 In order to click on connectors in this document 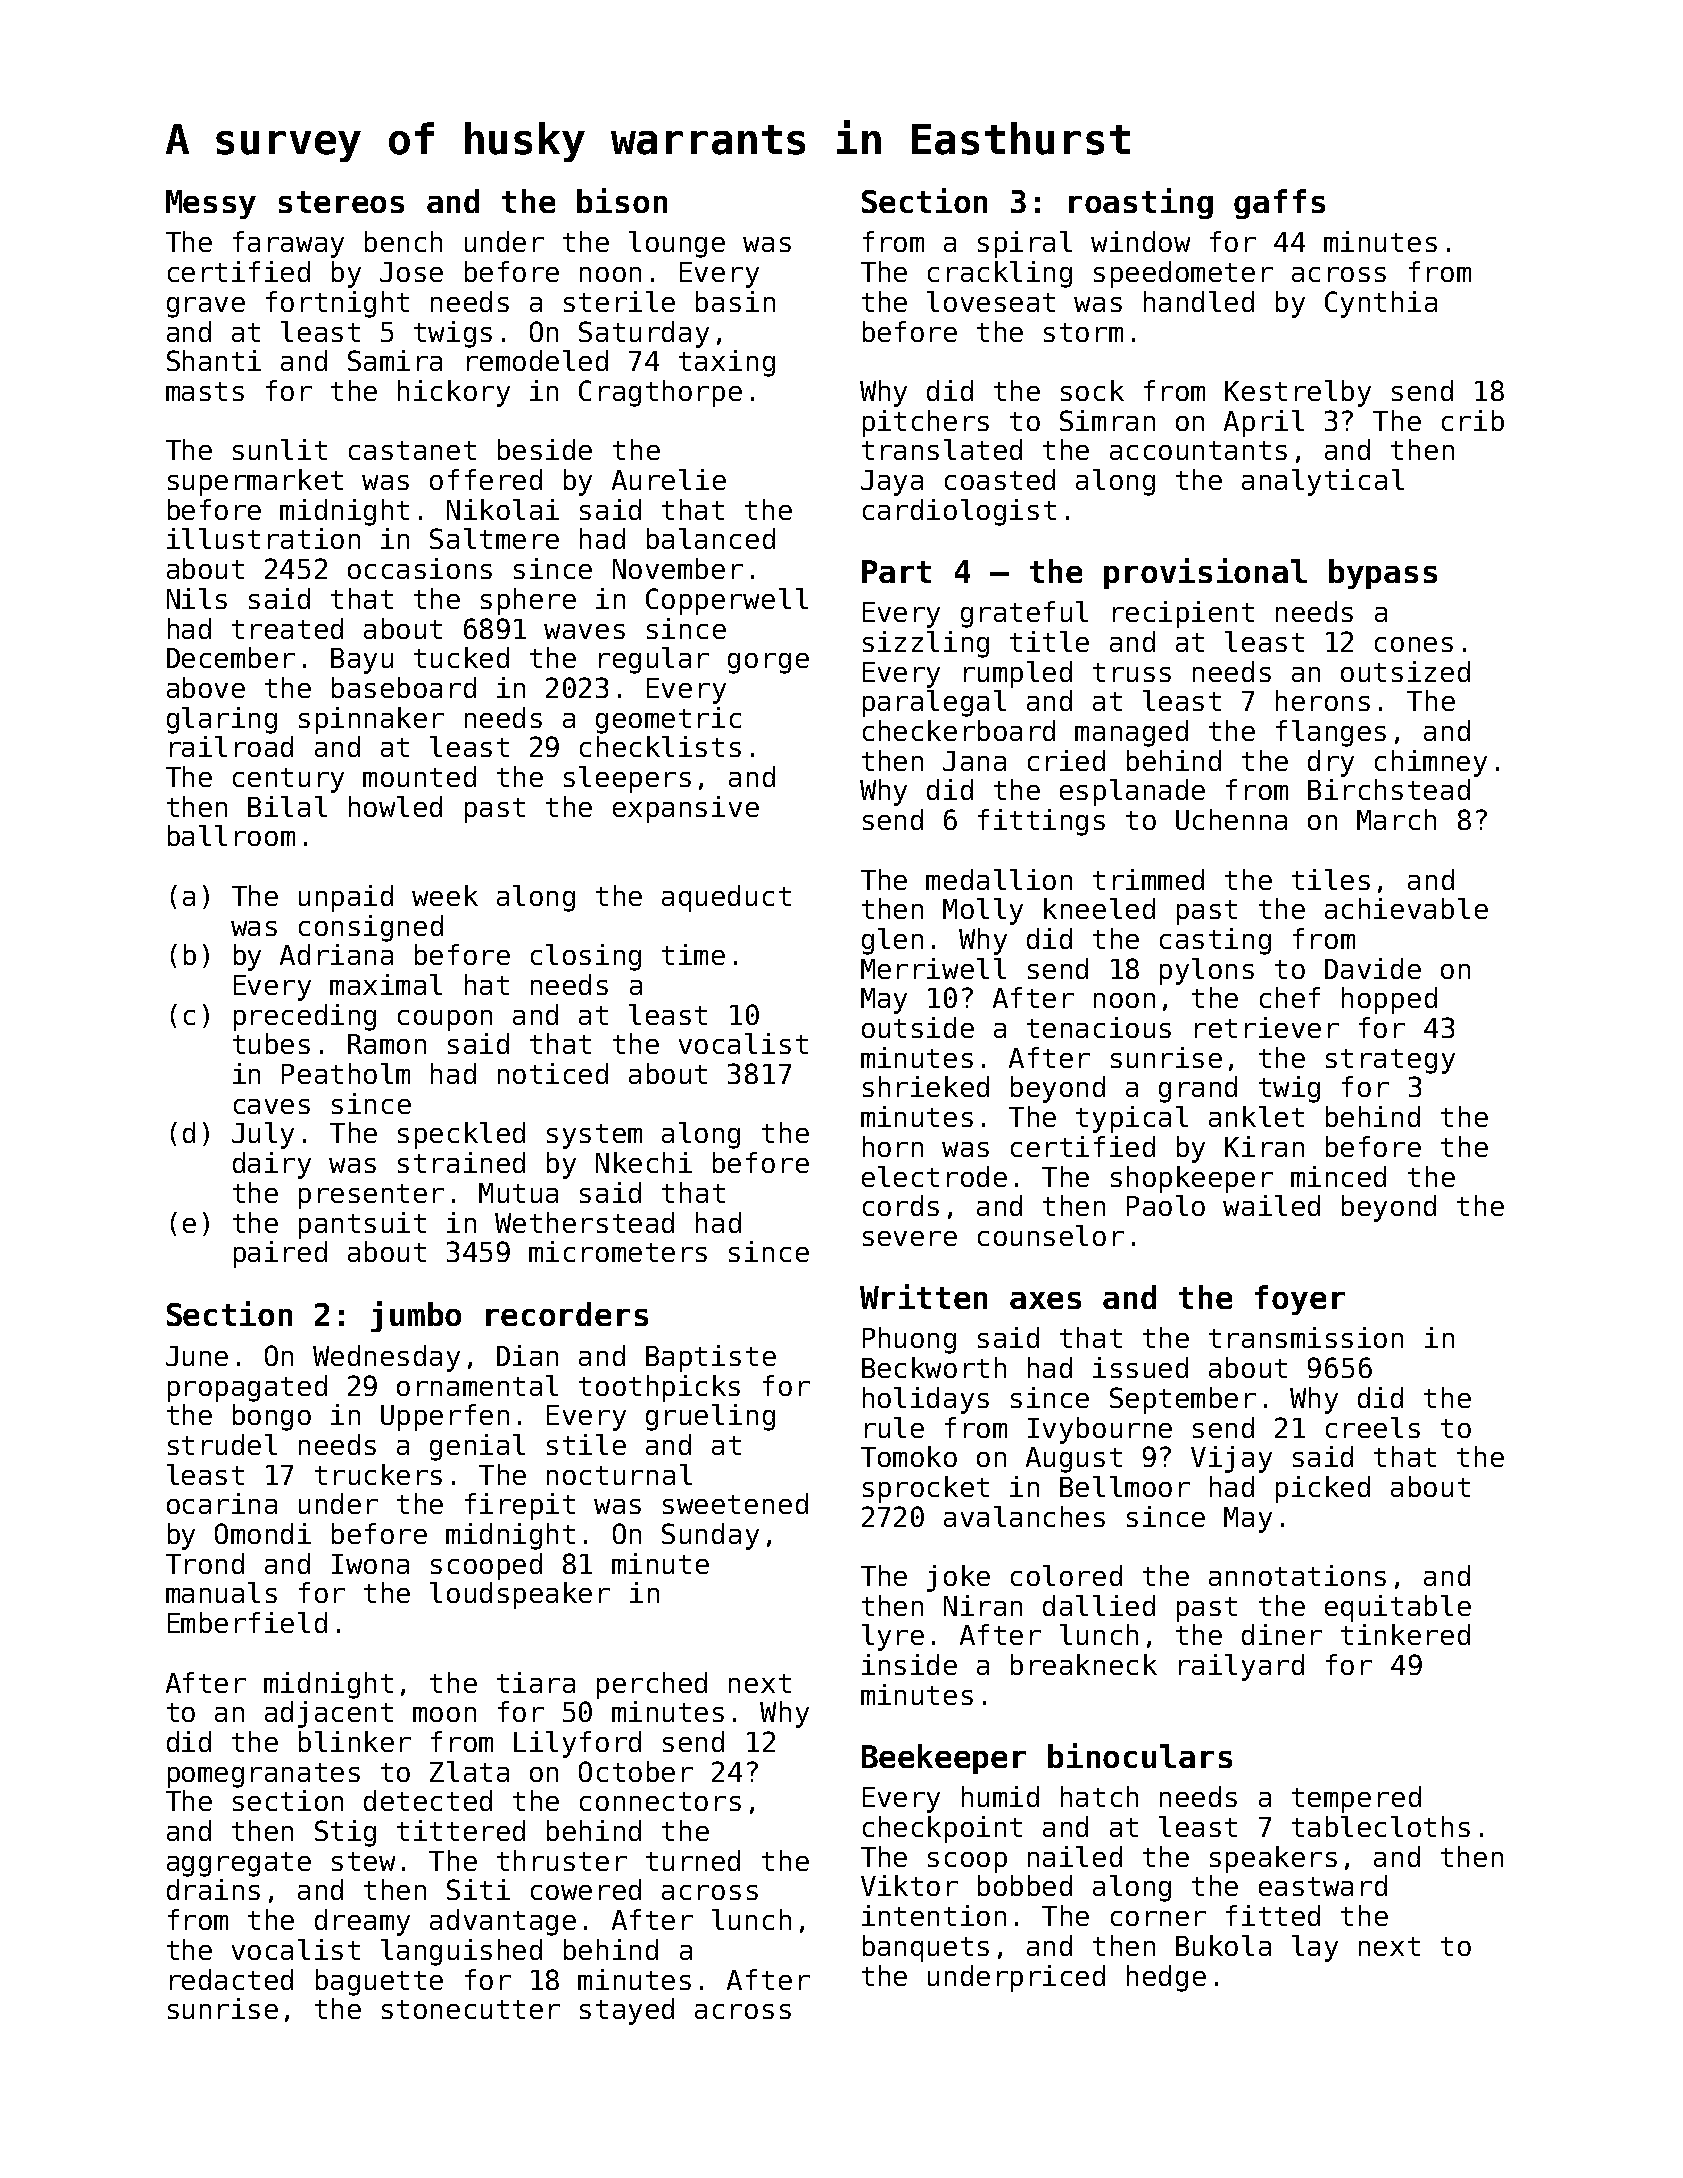, I will do `click(660, 1801)`.
